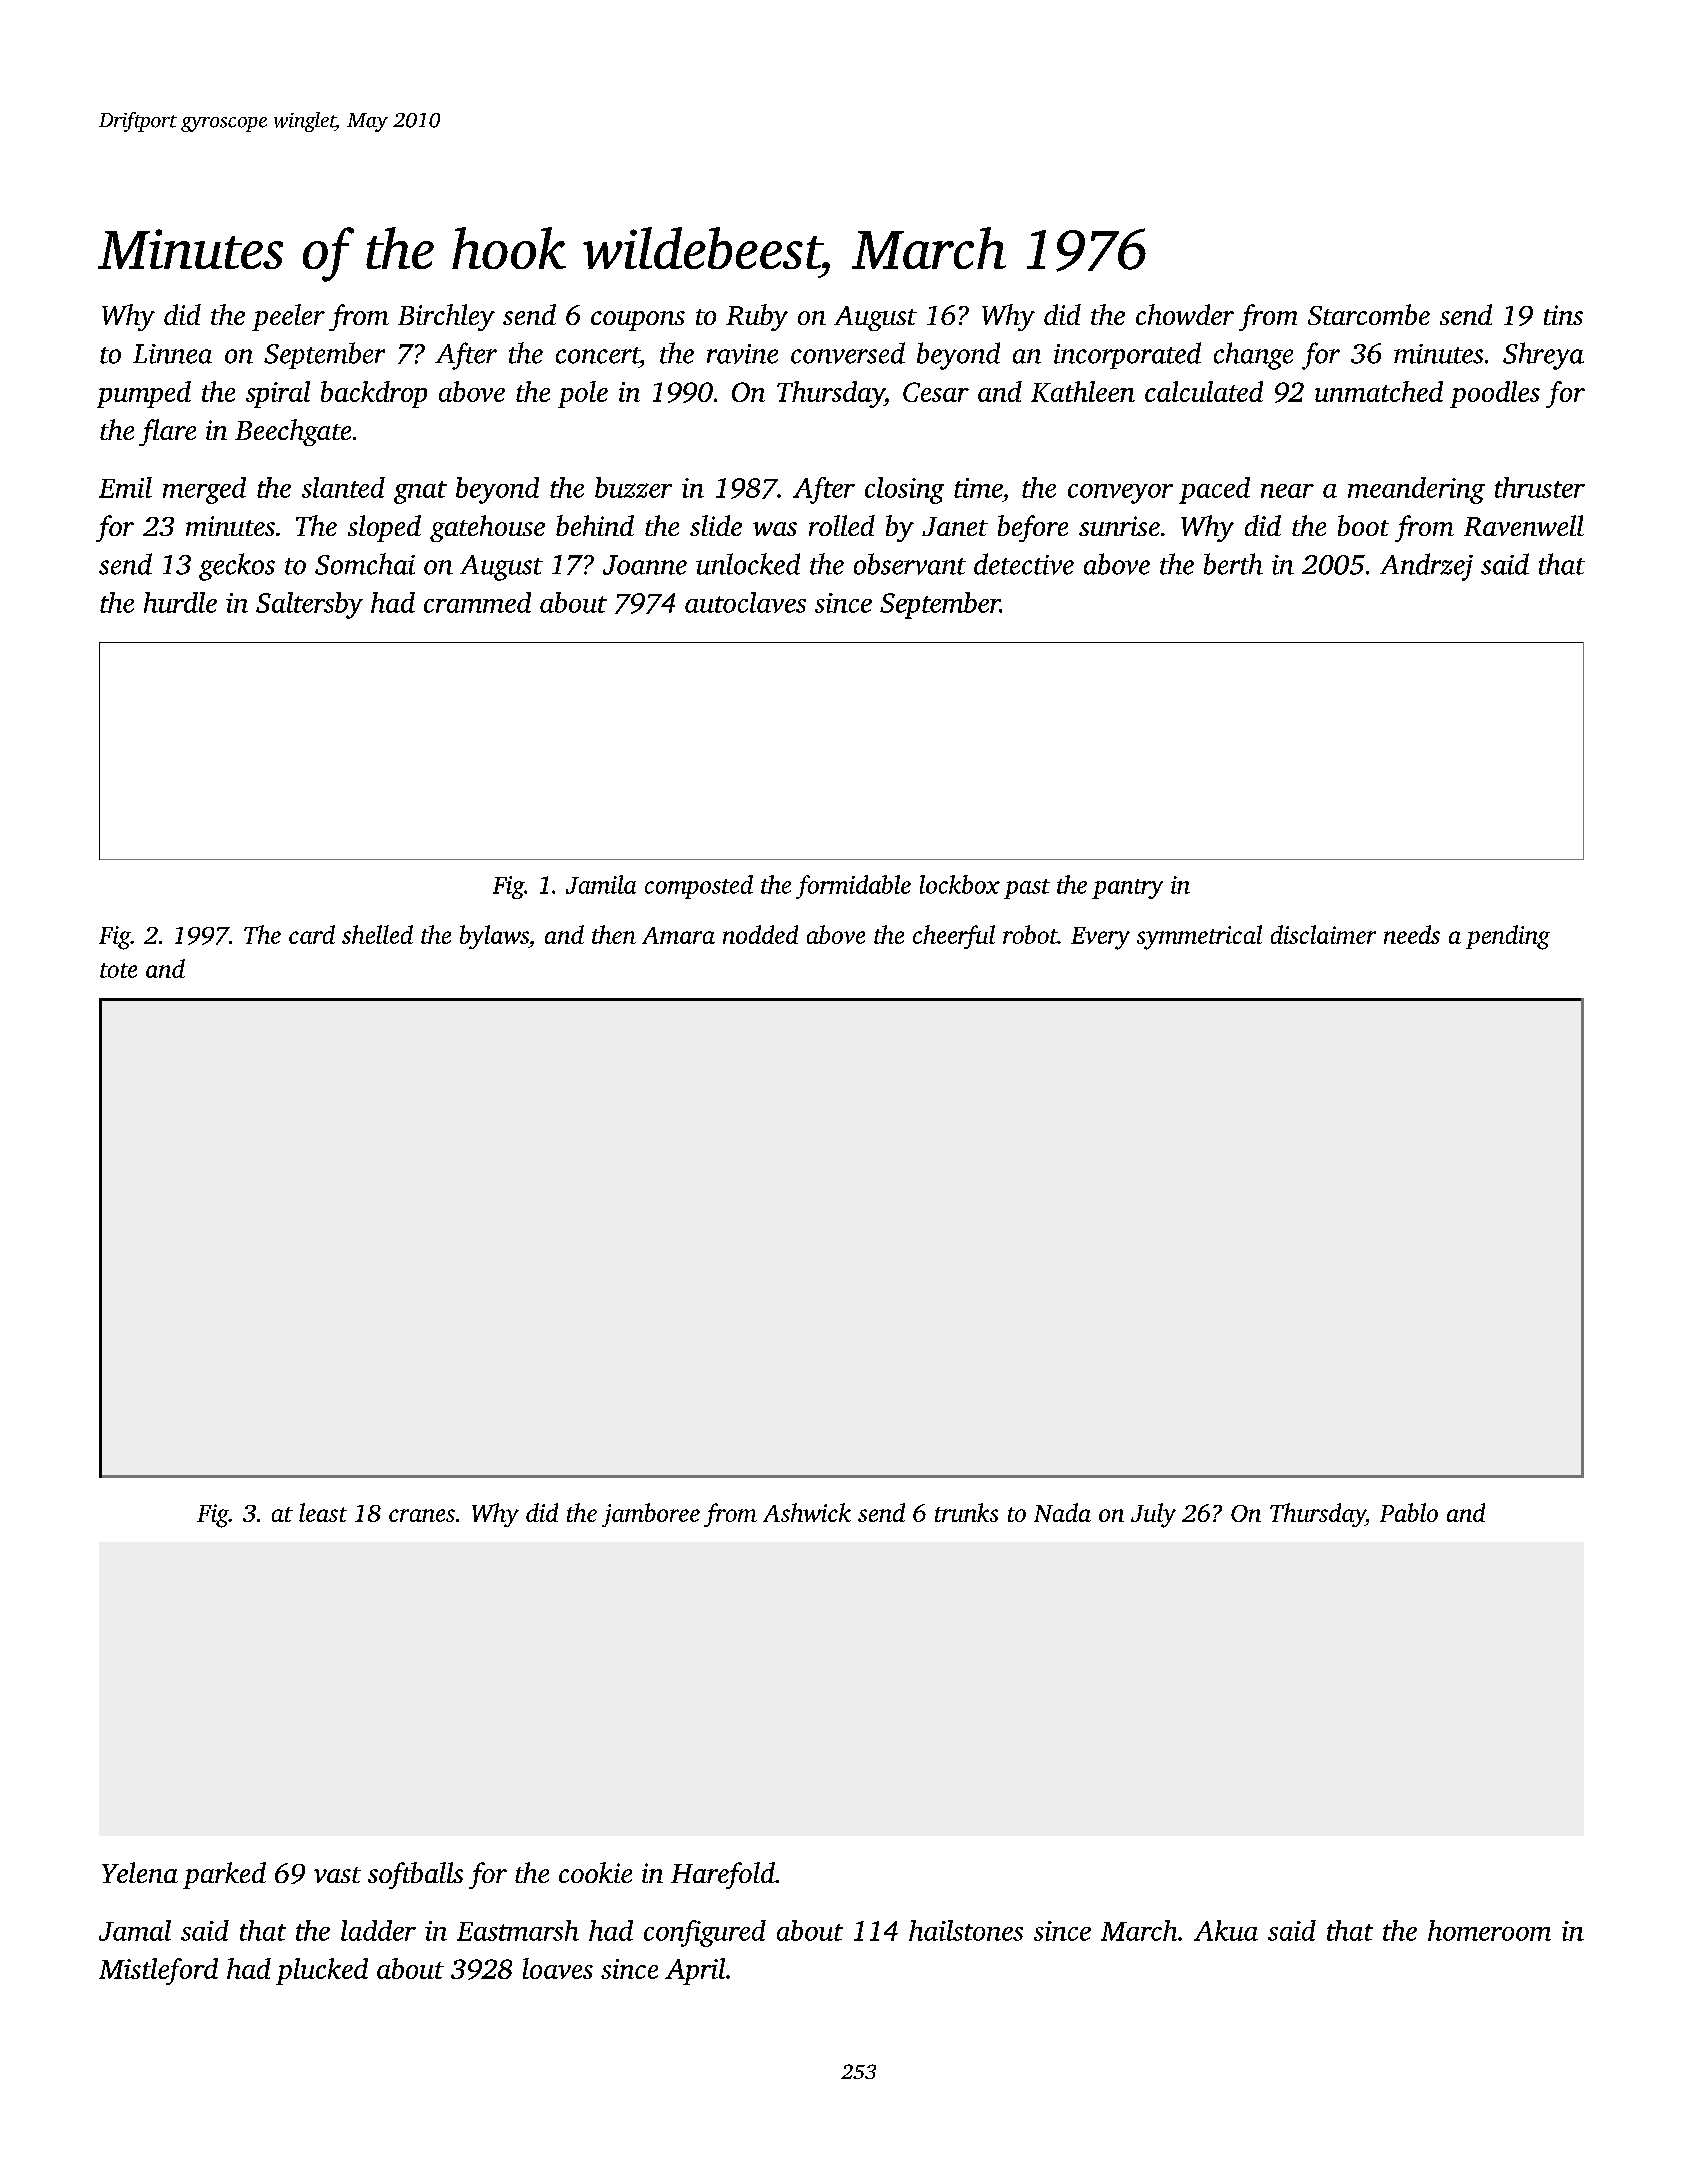  I want to click on Every, so click(1100, 938).
